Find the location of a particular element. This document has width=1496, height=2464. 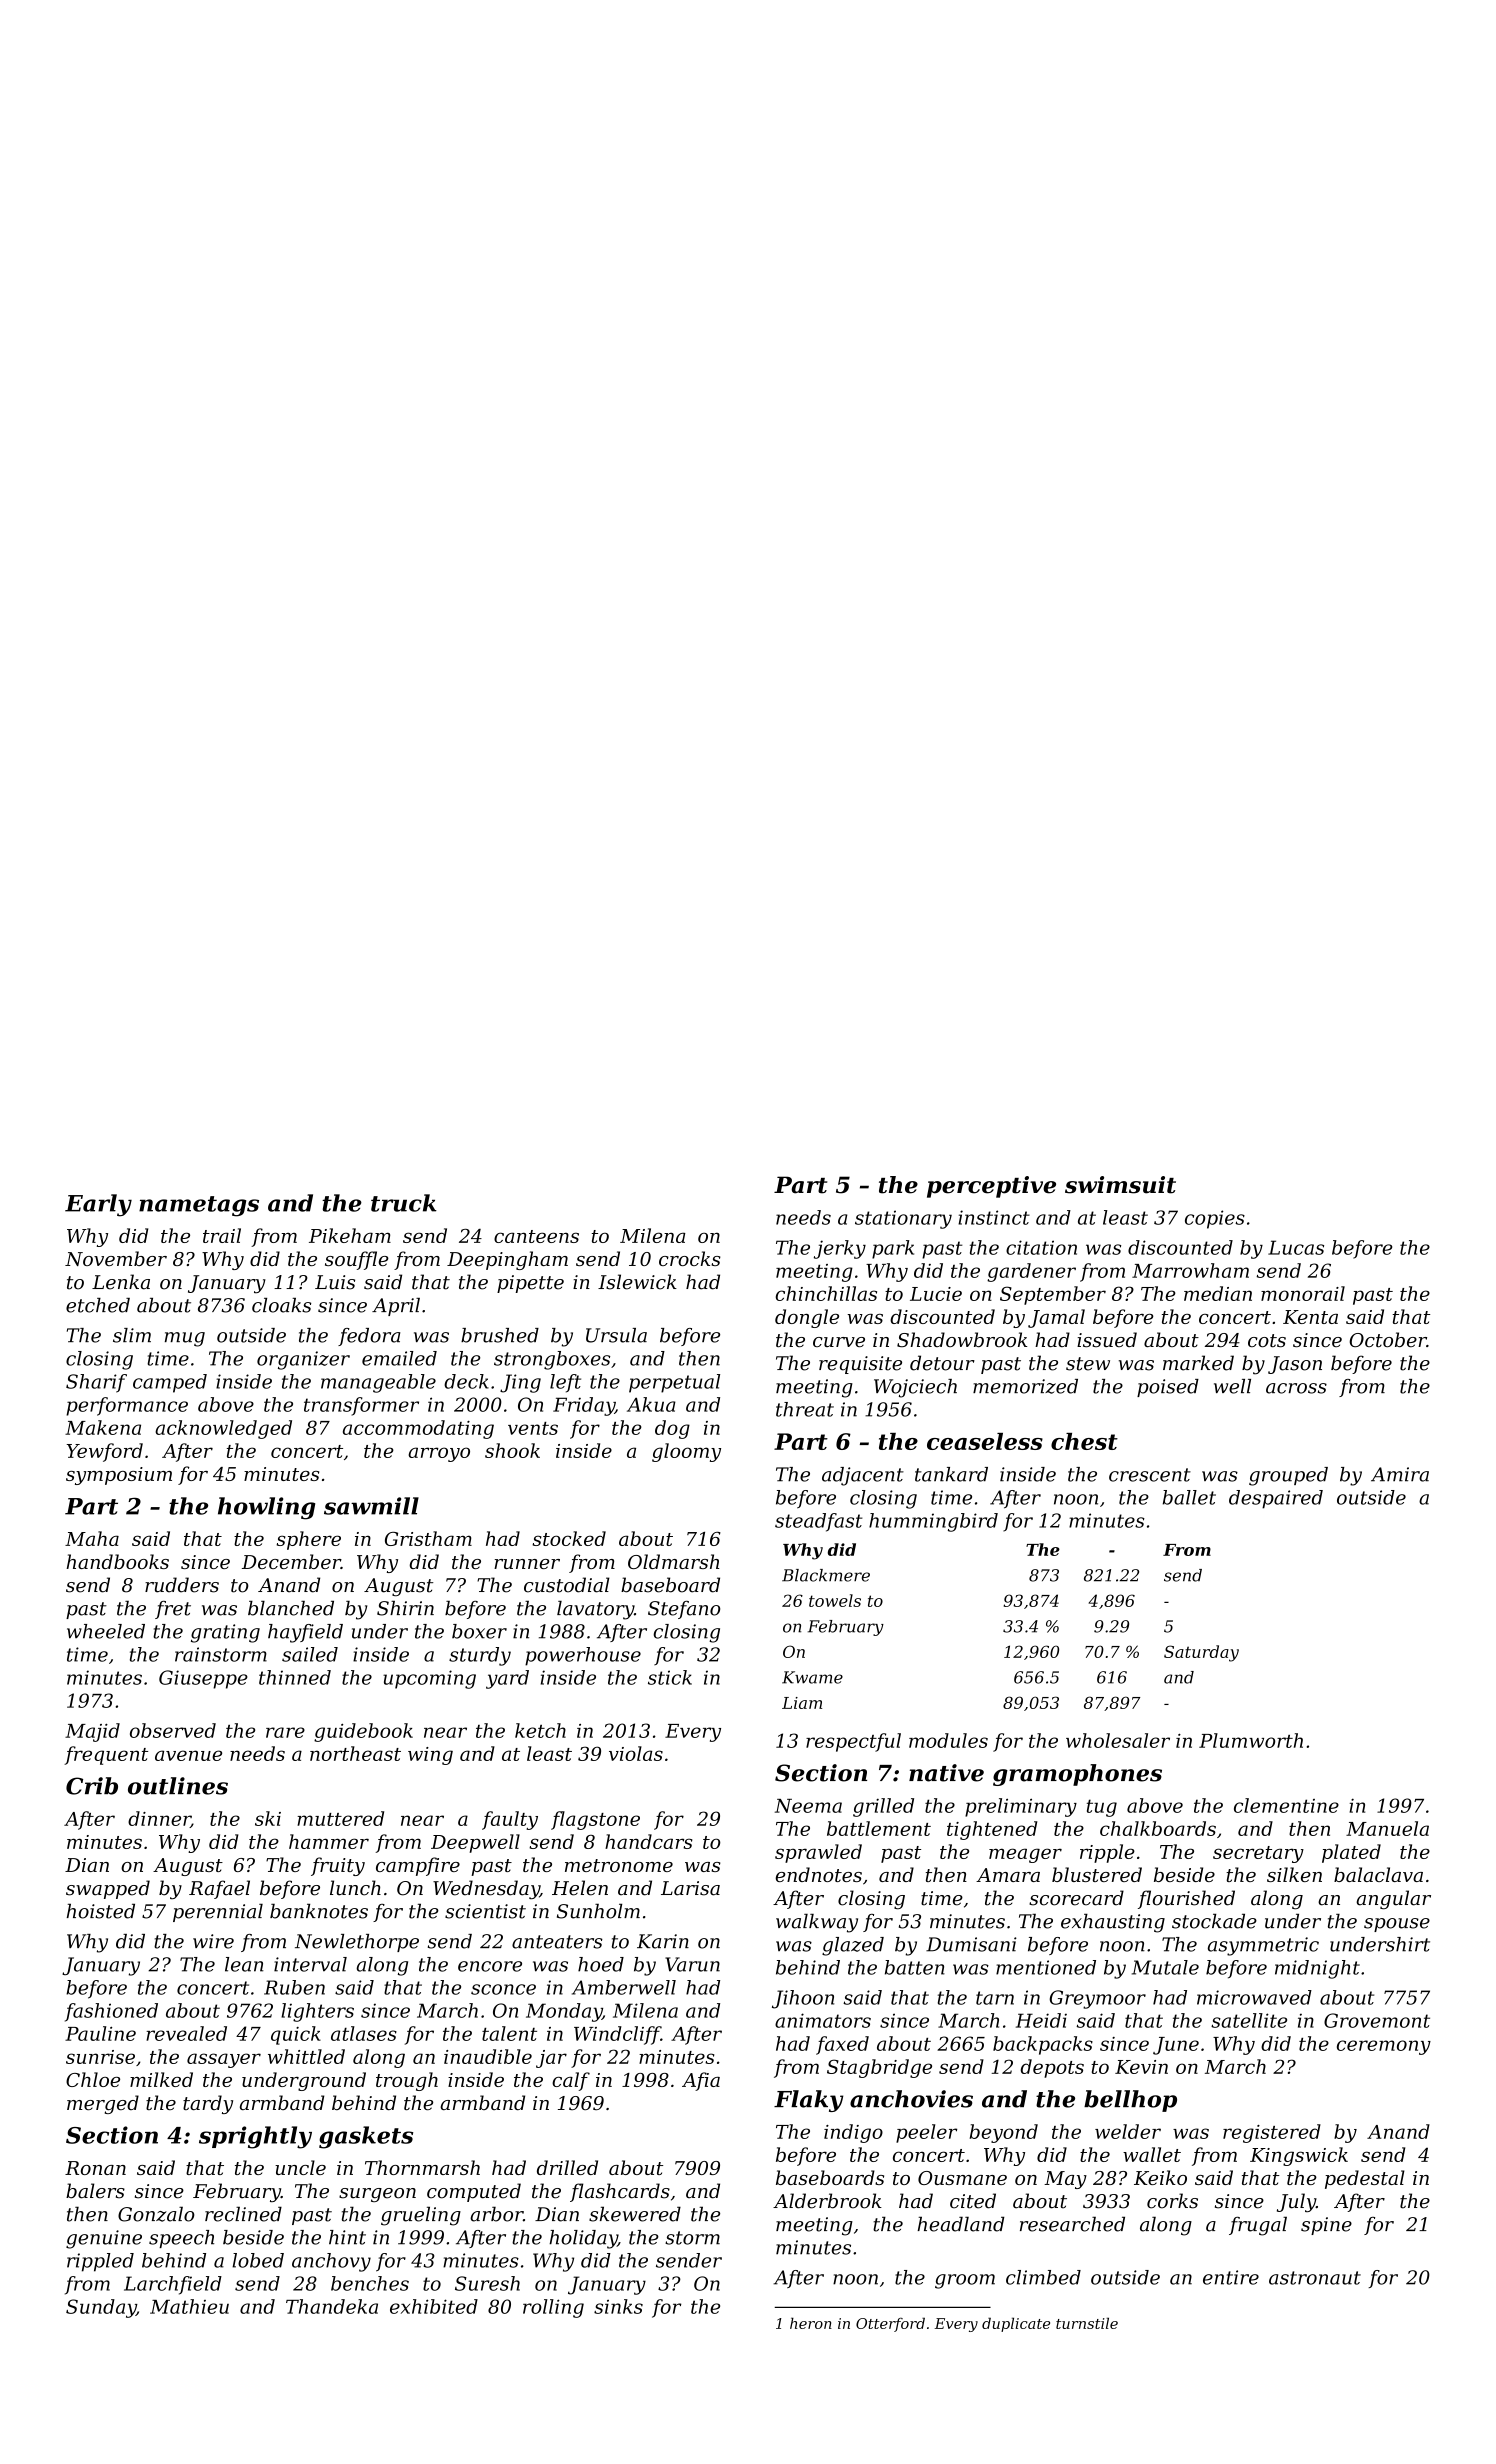

benches is located at coordinates (370, 2283).
